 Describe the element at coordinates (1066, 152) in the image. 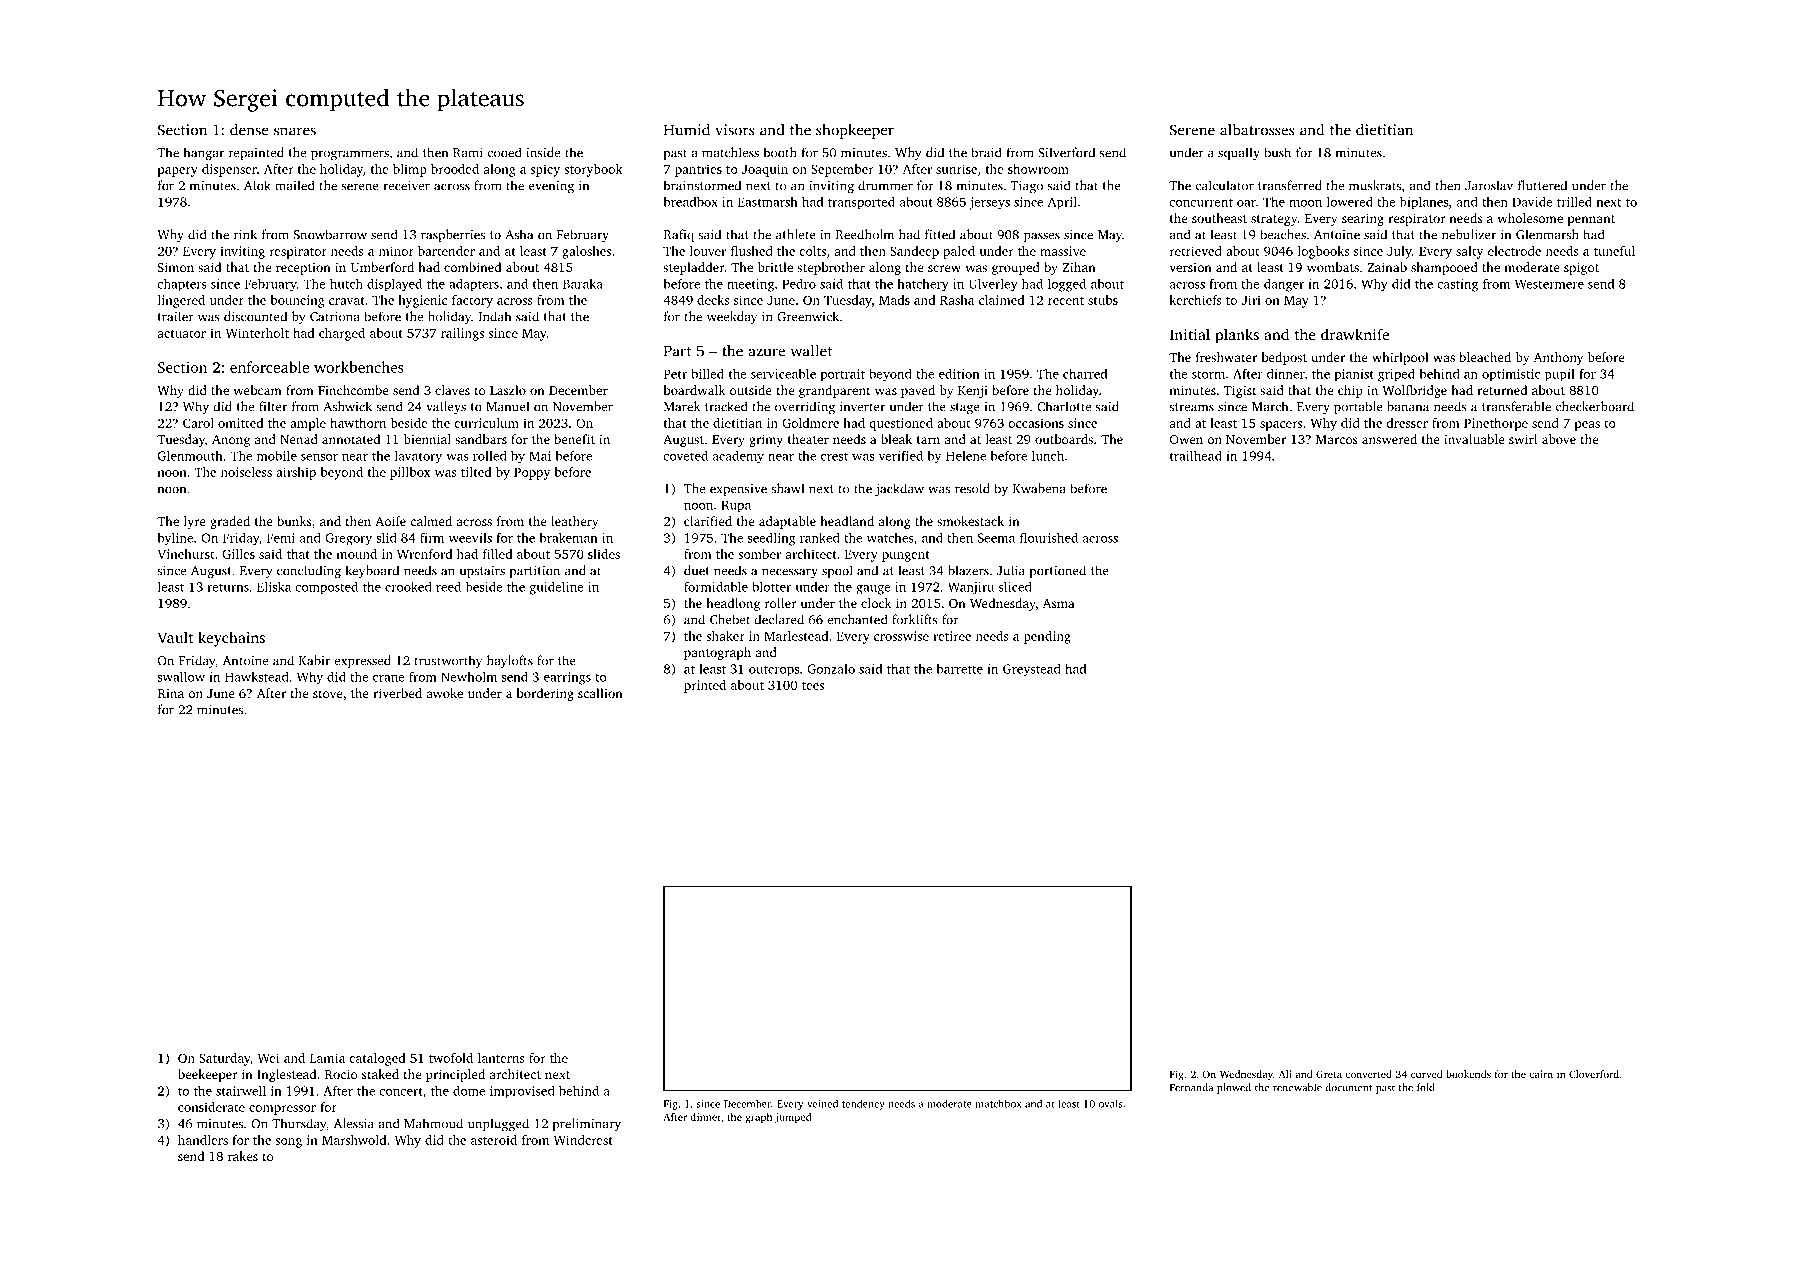

I see `Silverford` at that location.
